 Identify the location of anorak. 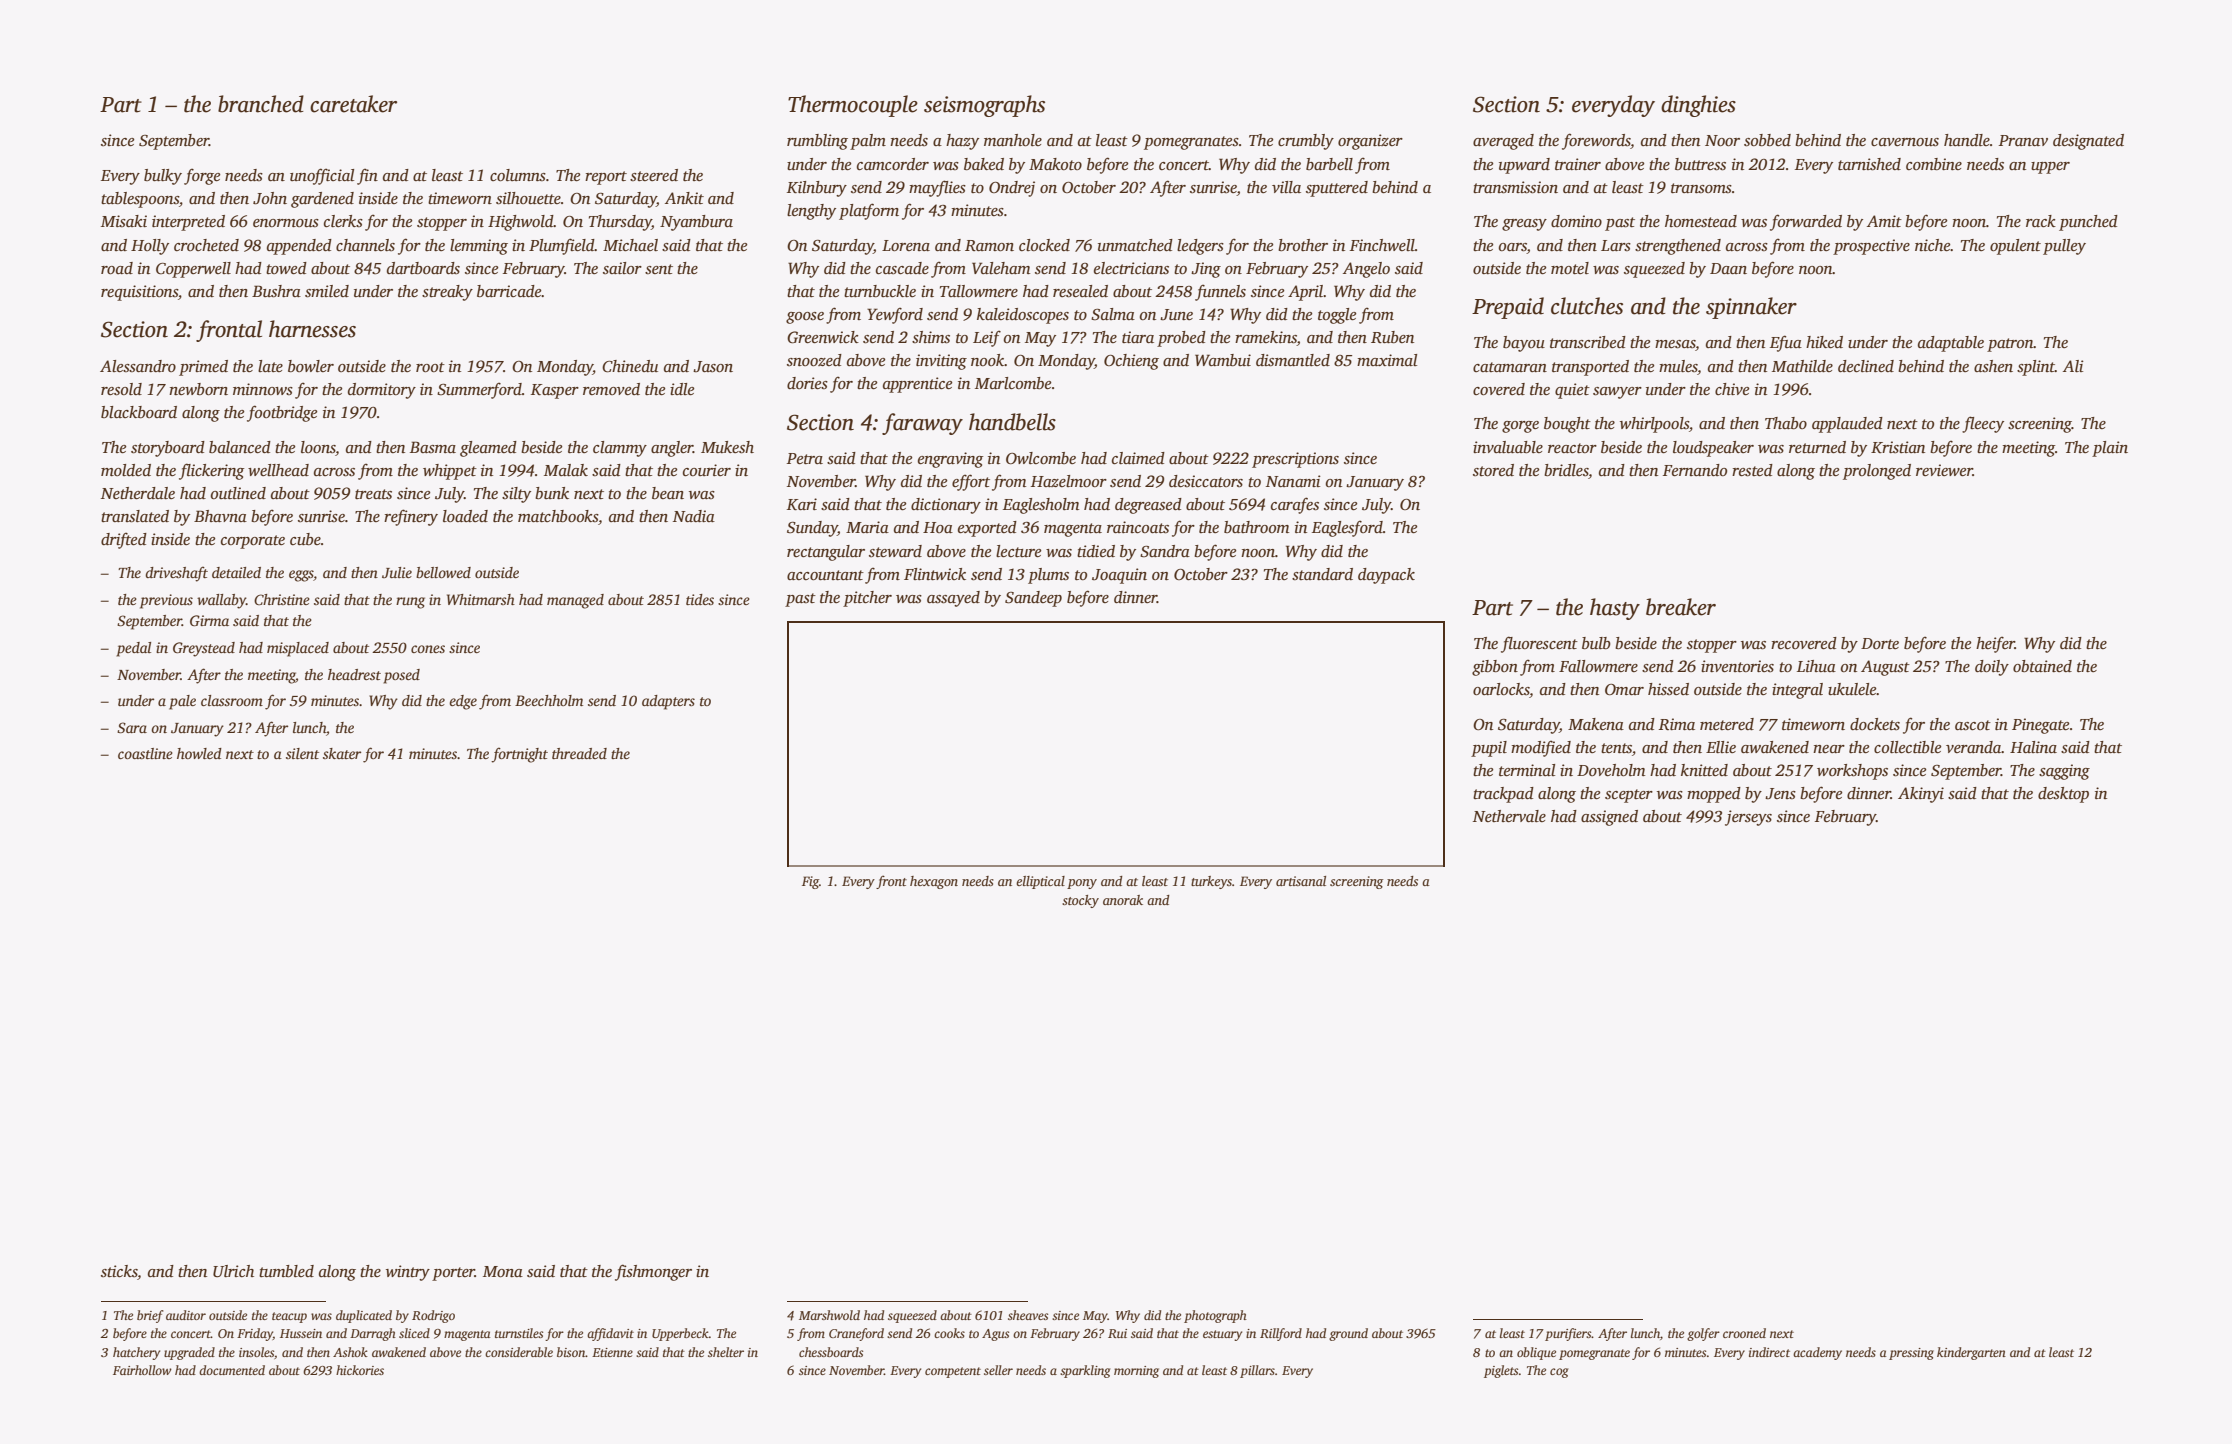
(1123, 900).
